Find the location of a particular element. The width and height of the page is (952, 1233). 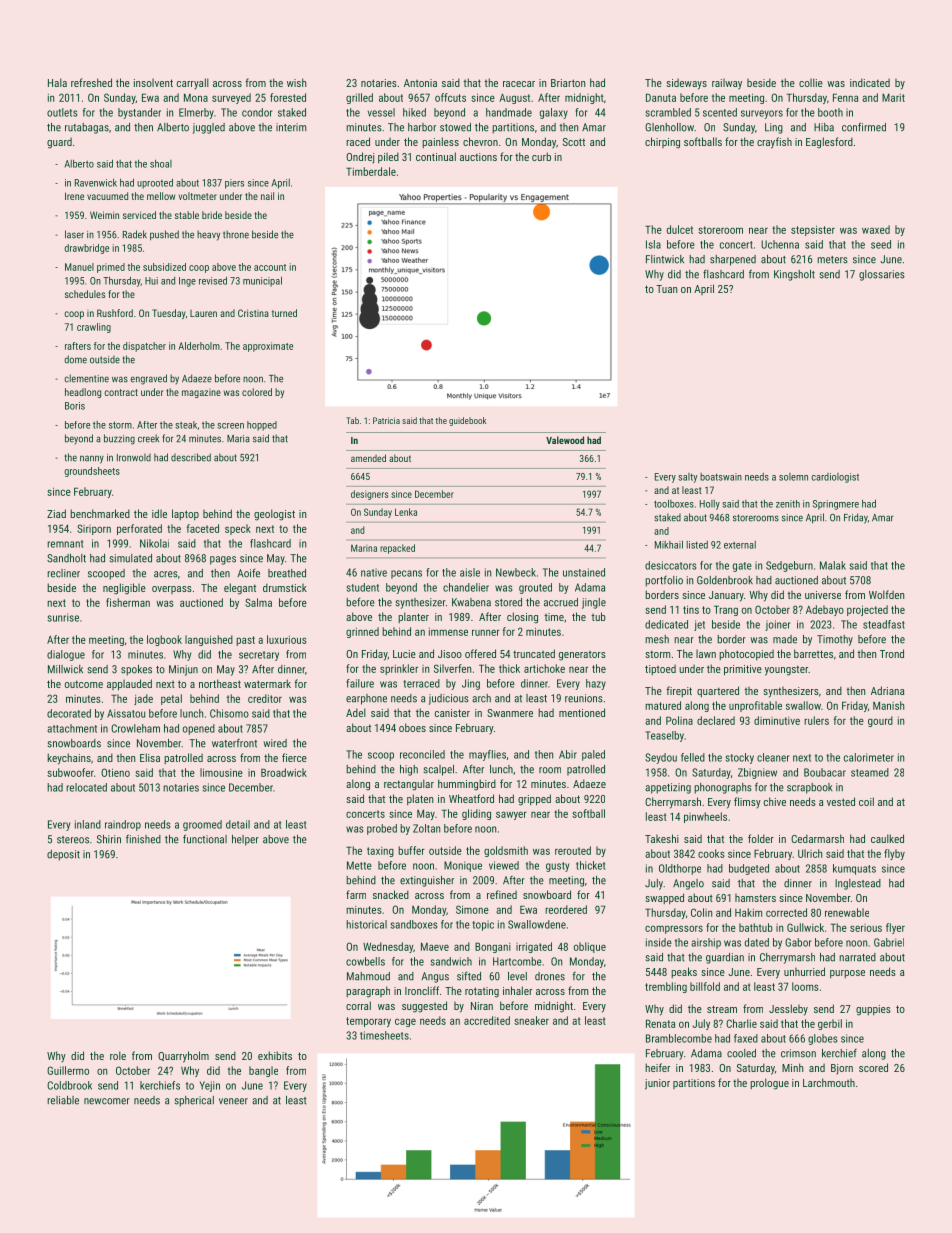

headlong is located at coordinates (83, 393).
